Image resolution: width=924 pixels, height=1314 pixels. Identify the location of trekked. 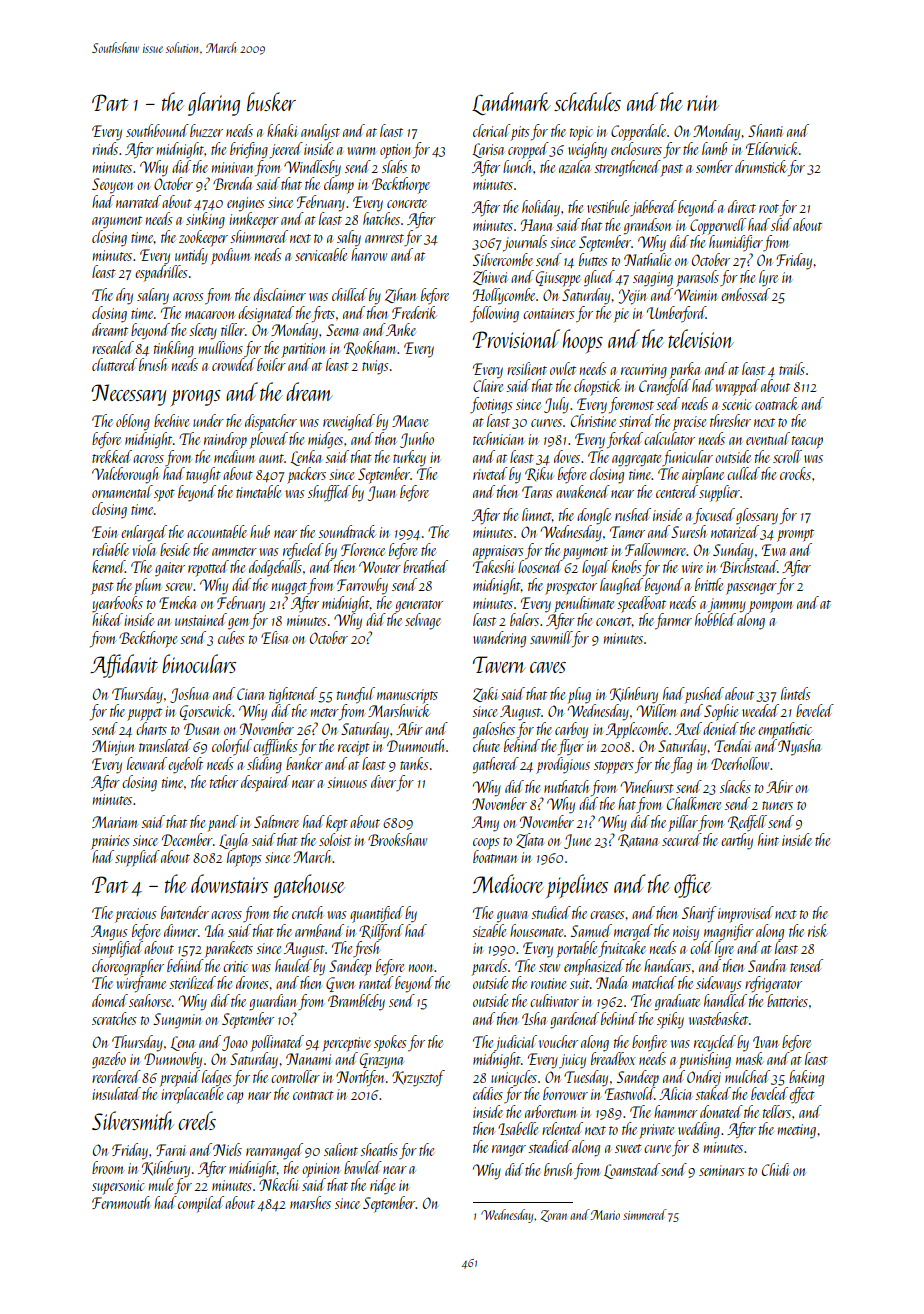
(112, 456).
